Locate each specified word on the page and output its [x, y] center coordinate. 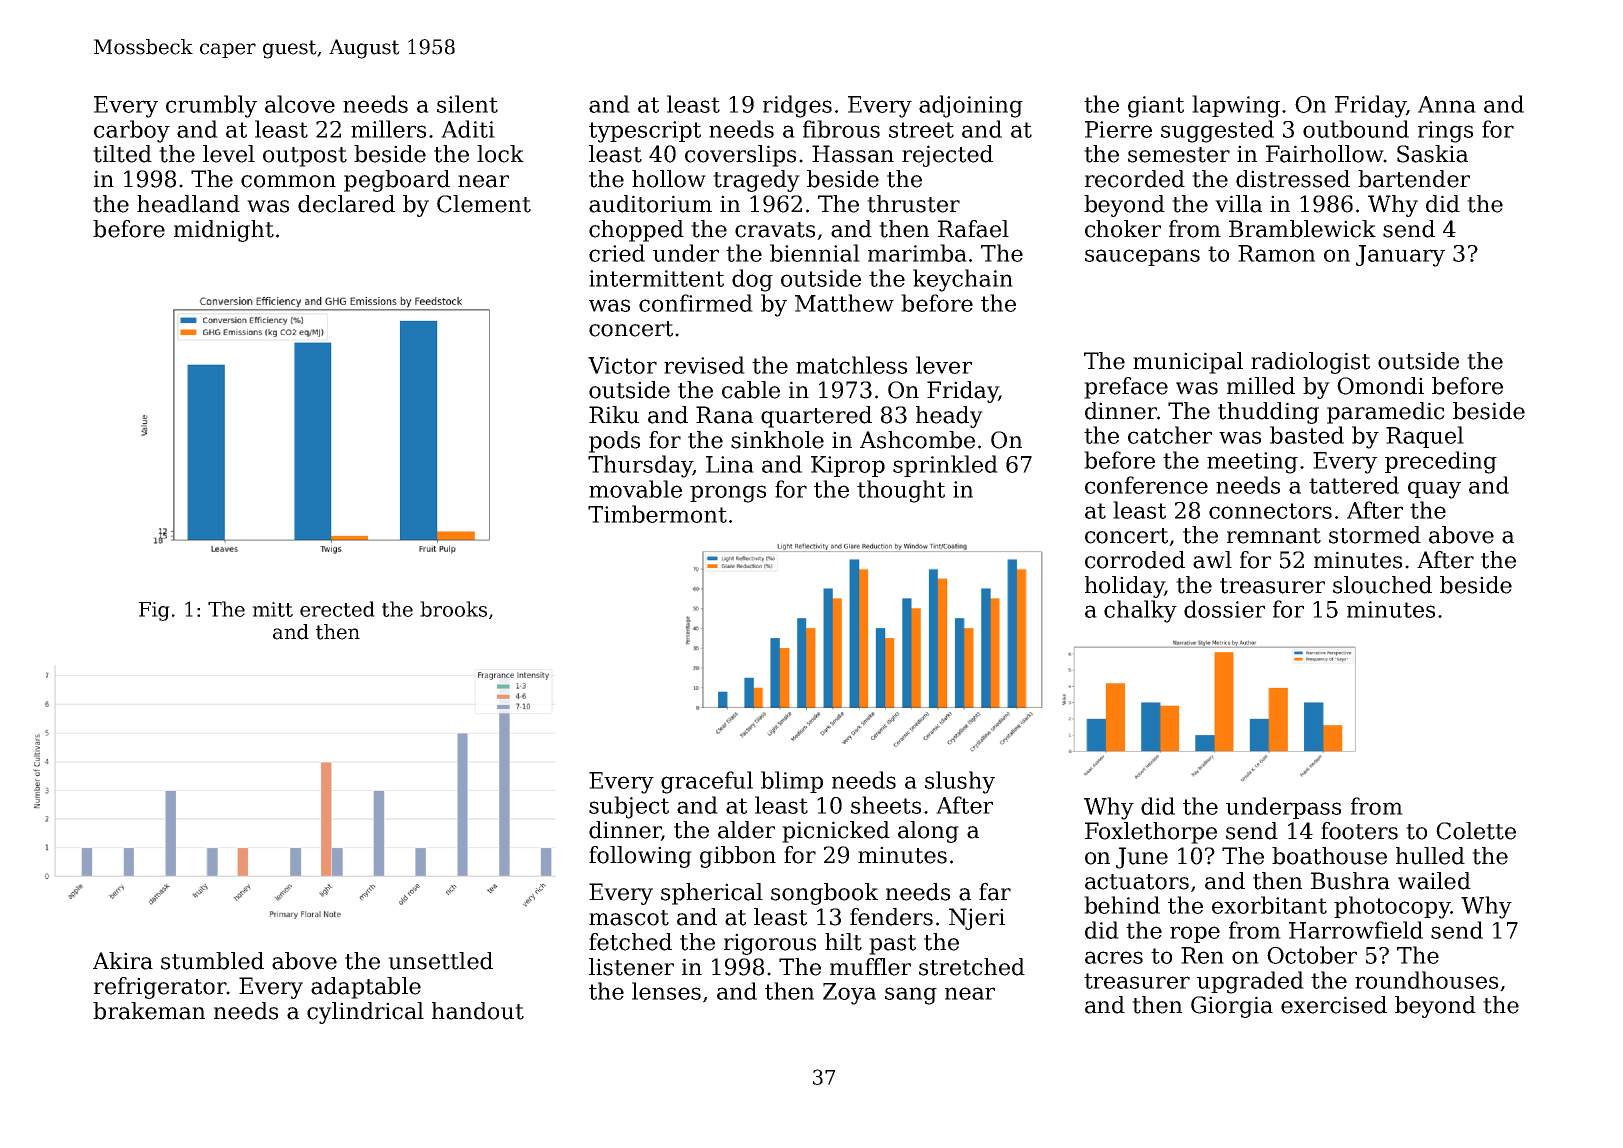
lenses [666, 991]
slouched [1382, 585]
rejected [947, 156]
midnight [224, 231]
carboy [132, 131]
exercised [1334, 1005]
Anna [1447, 104]
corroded [1135, 560]
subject [629, 807]
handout [478, 1011]
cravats [775, 230]
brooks [453, 609]
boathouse [1329, 856]
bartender [1414, 179]
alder [746, 830]
